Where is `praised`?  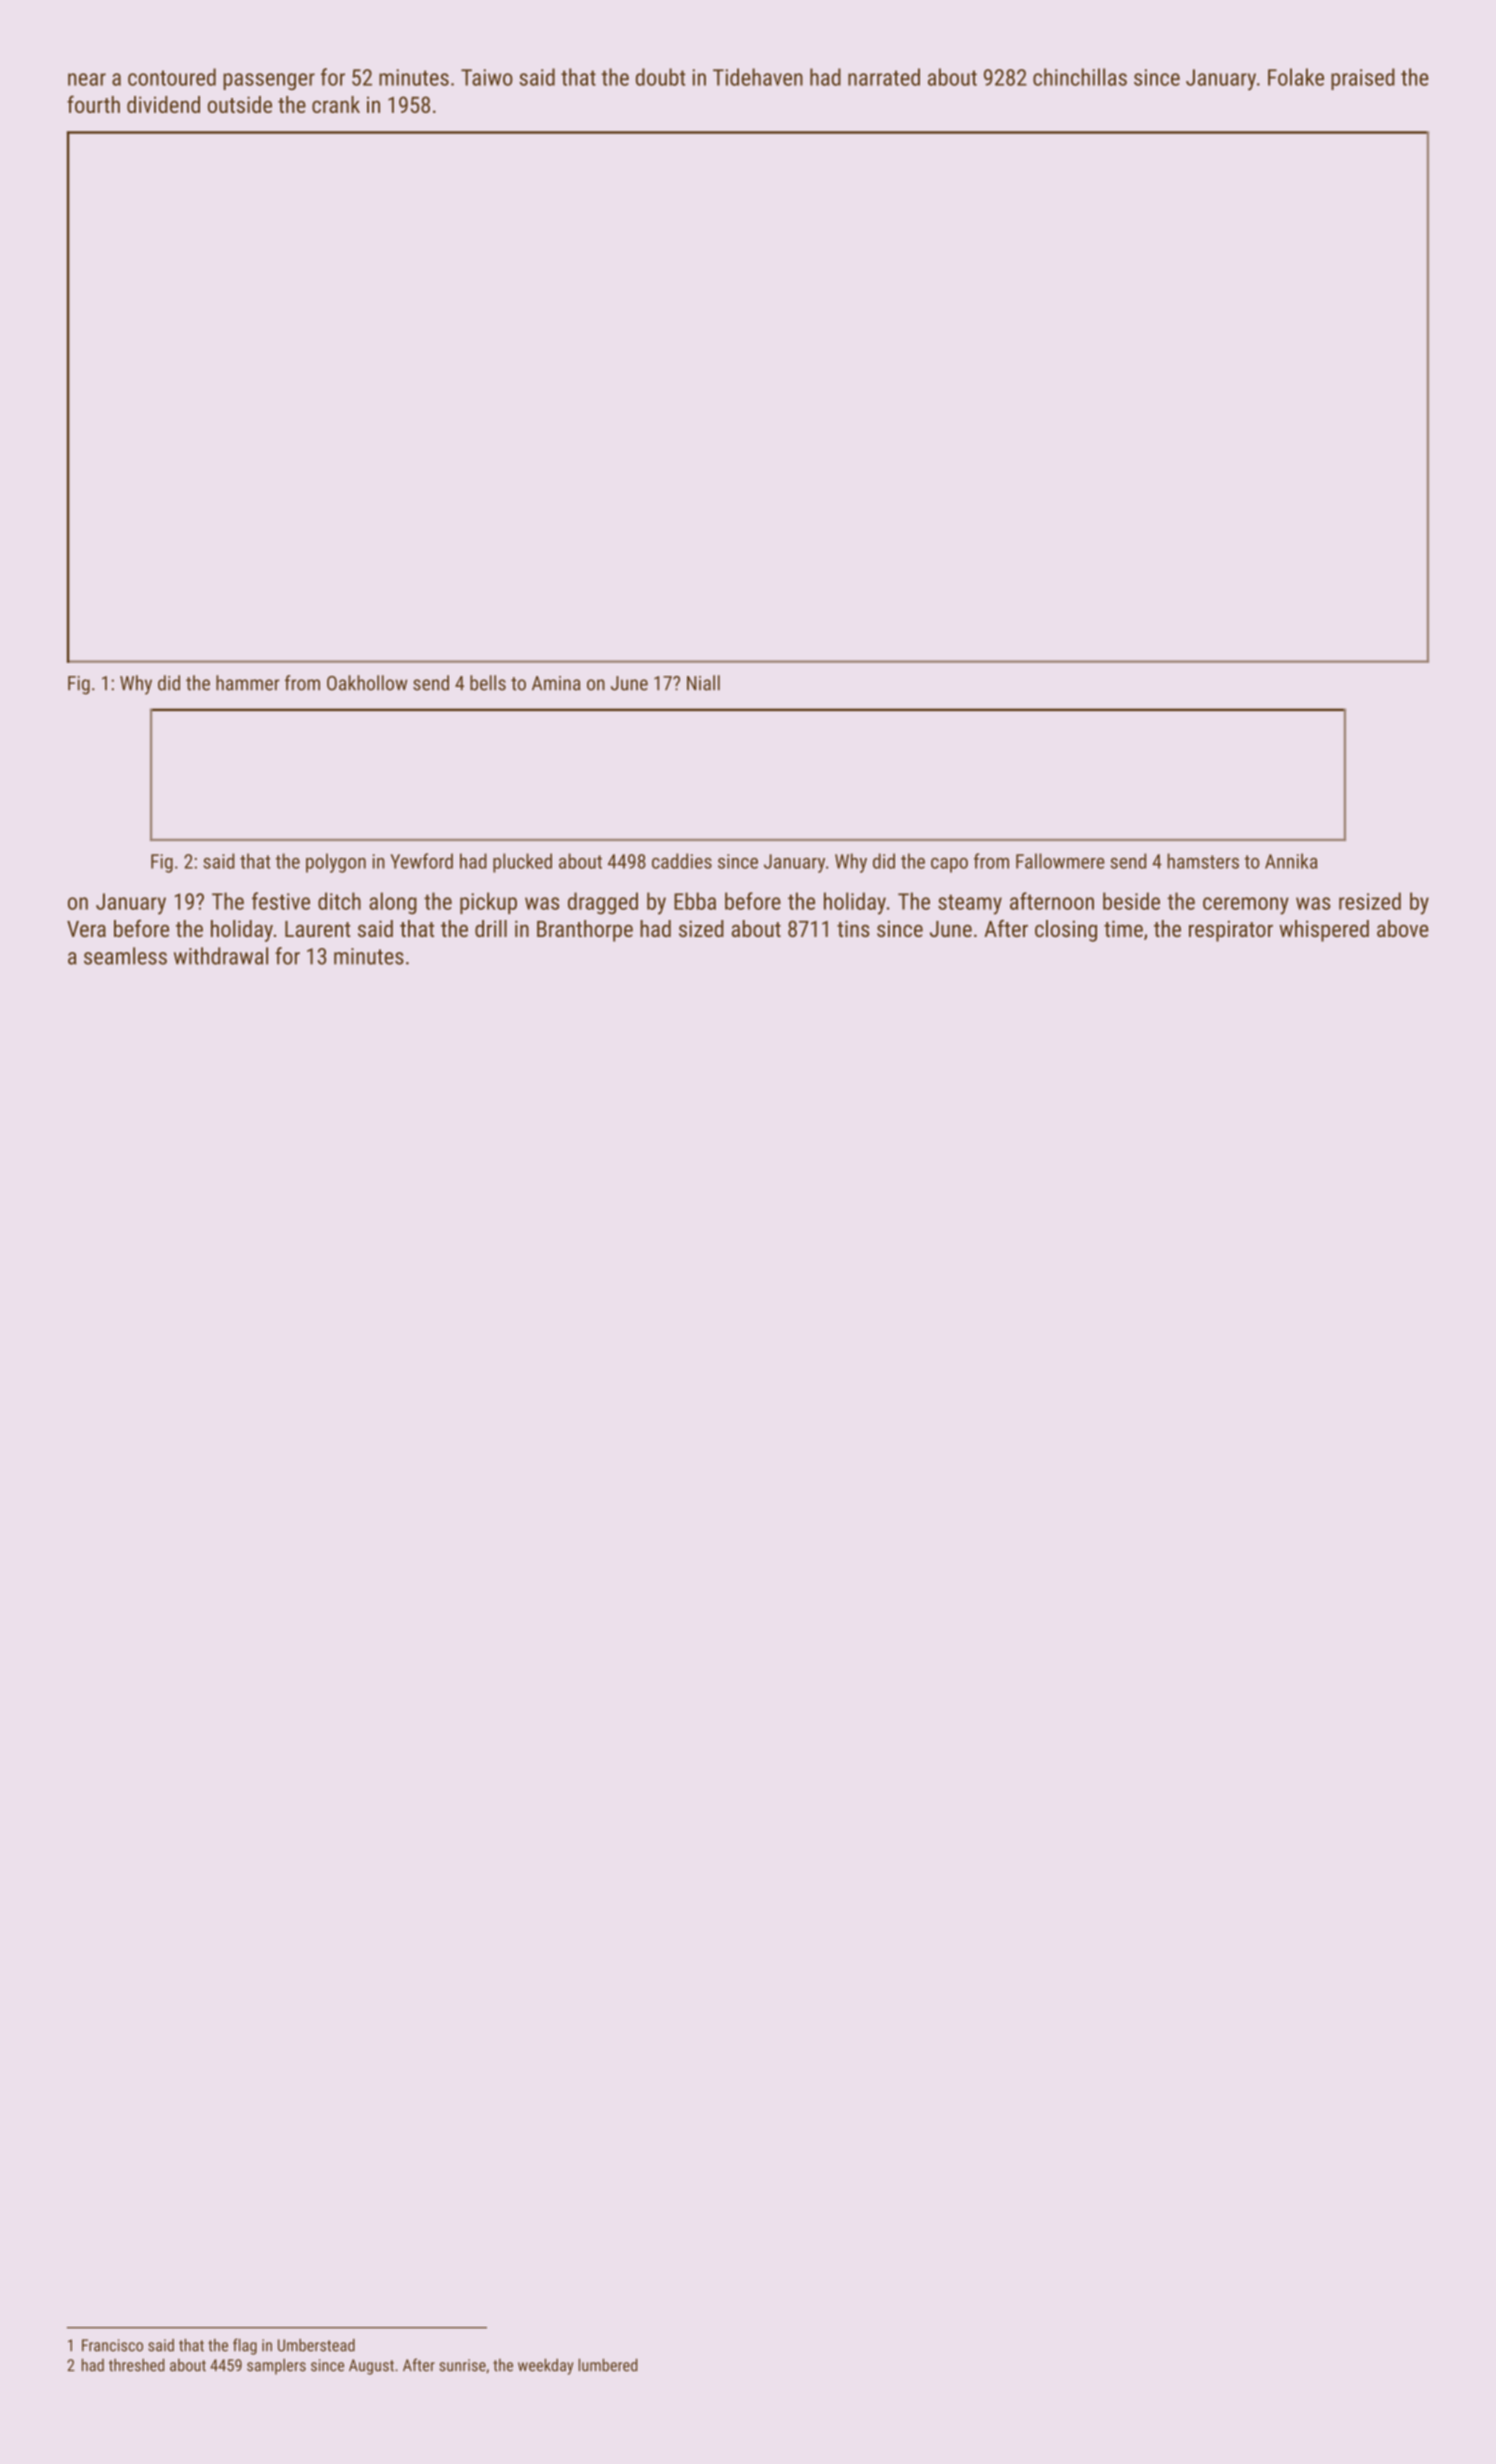
praised is located at coordinates (1363, 79).
